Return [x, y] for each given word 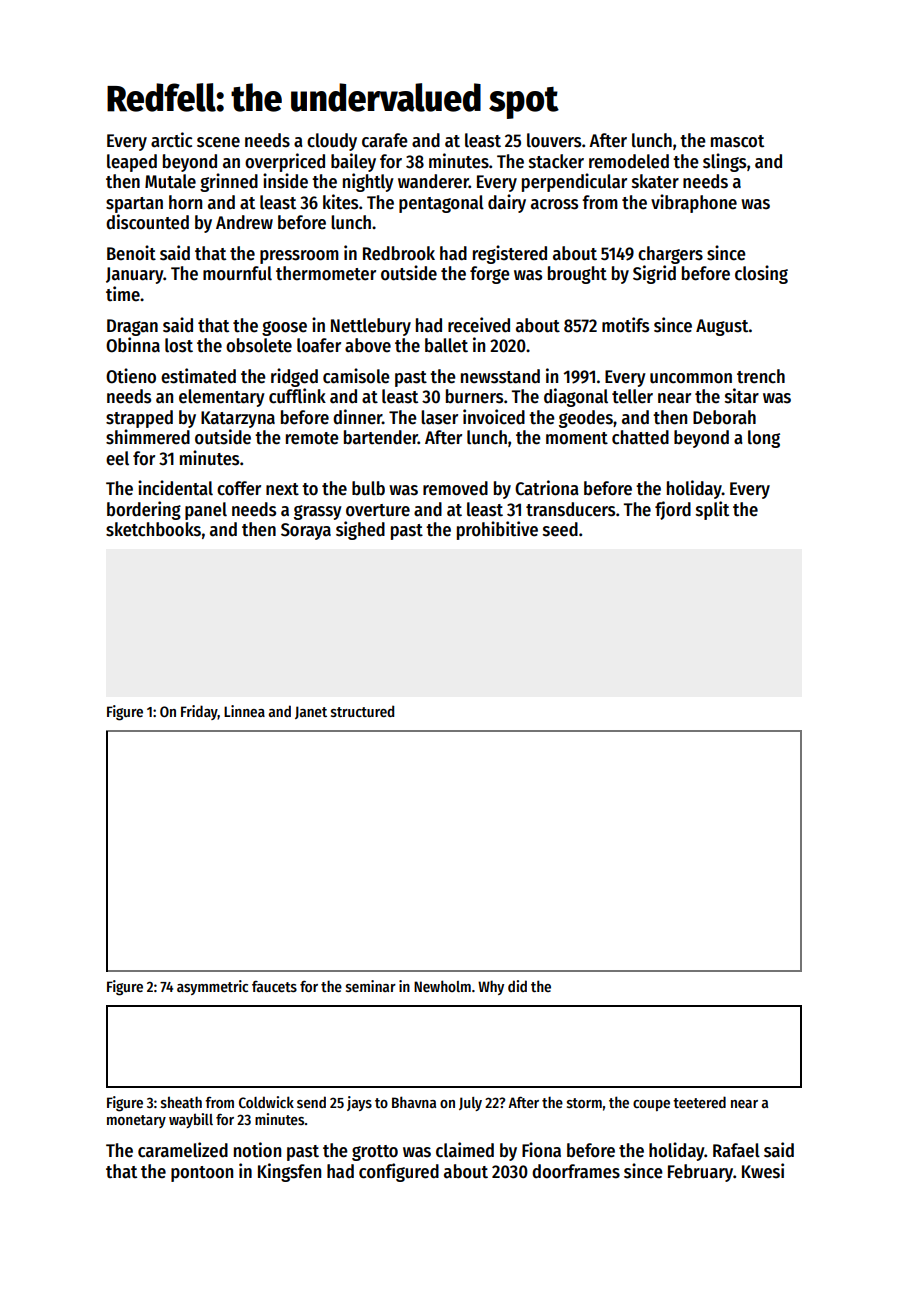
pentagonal [441, 204]
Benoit [131, 253]
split [712, 510]
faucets [274, 986]
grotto [375, 1153]
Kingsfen [289, 1172]
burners [474, 396]
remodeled [629, 161]
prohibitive [497, 530]
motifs [625, 325]
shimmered [148, 437]
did [517, 986]
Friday [199, 712]
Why [491, 987]
